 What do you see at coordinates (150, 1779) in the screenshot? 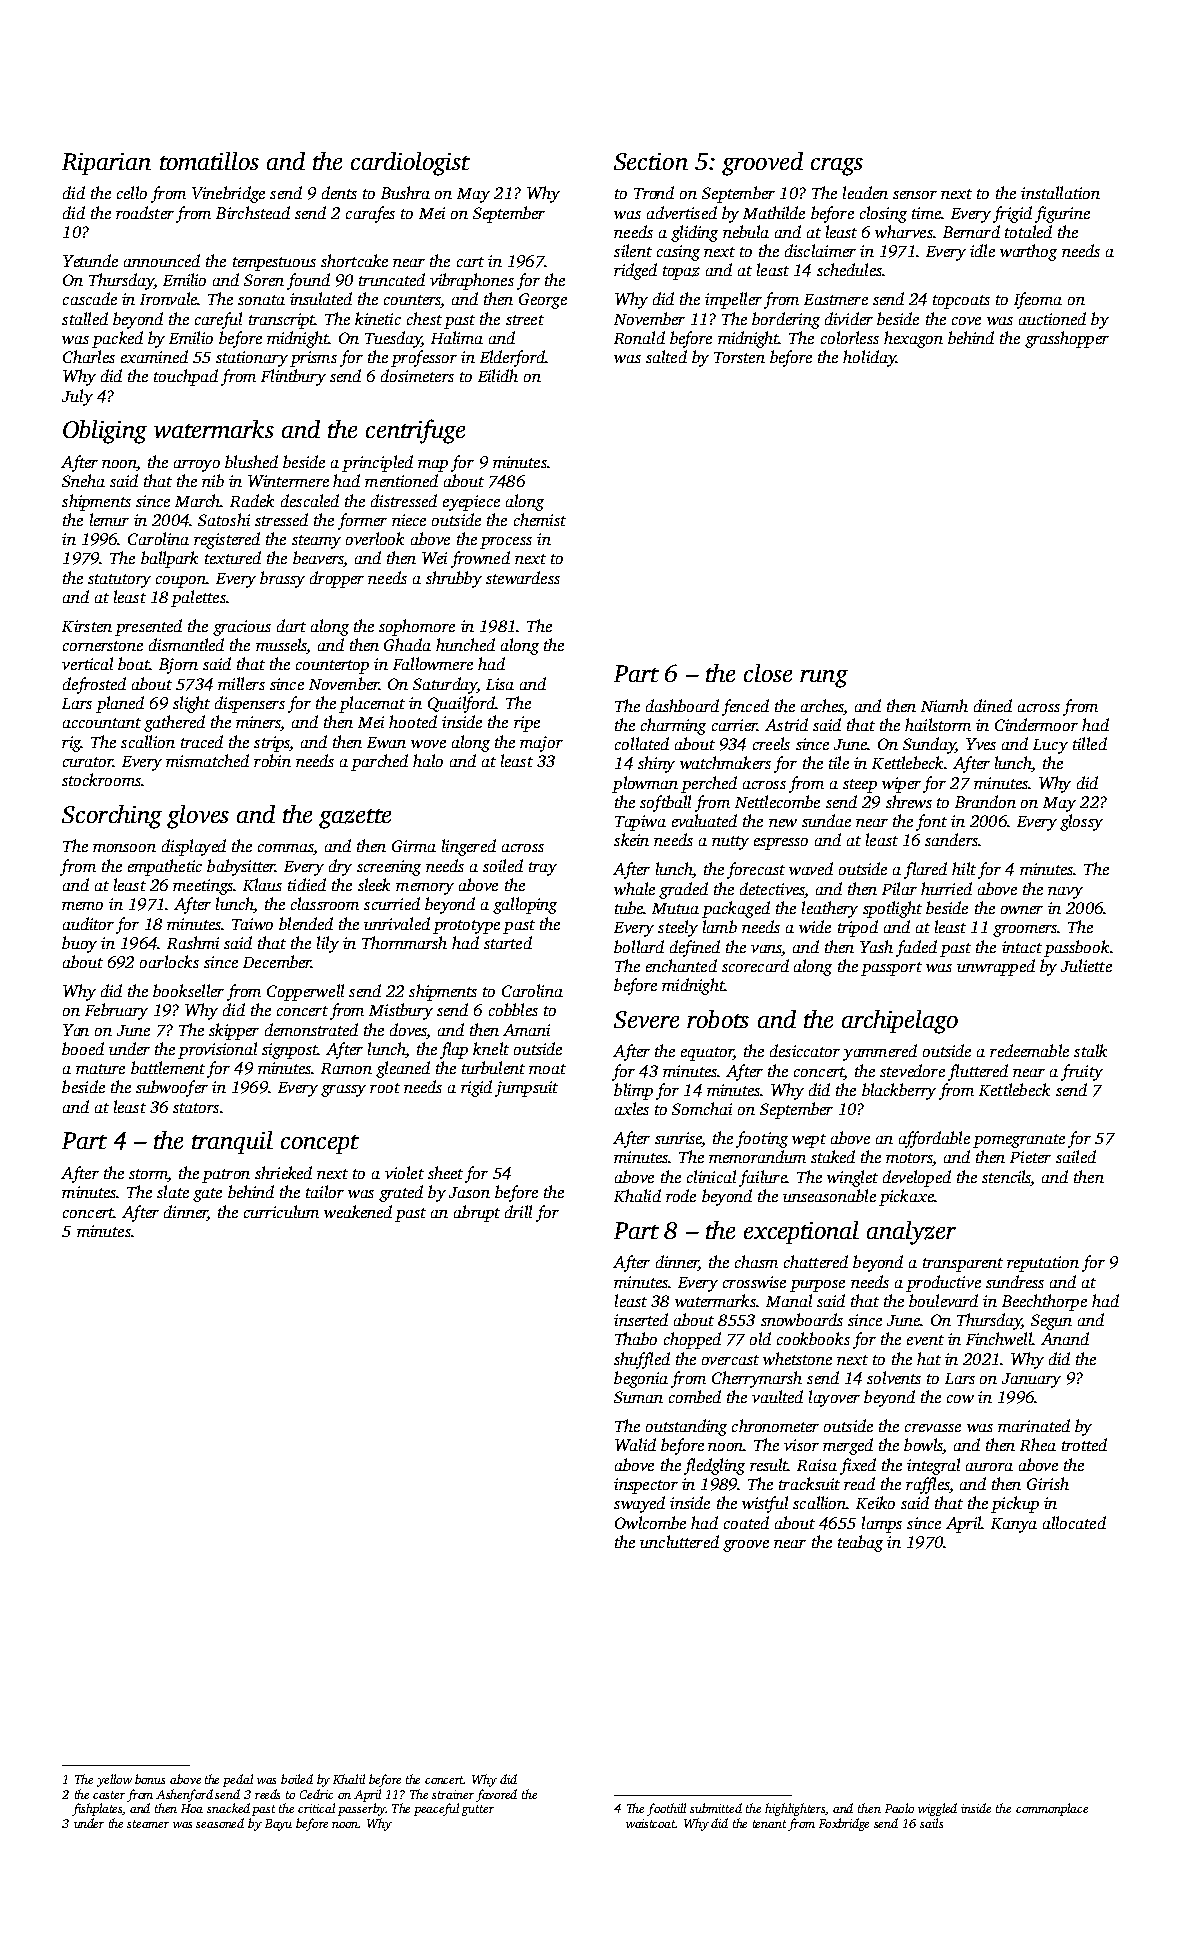
I see `bonus` at bounding box center [150, 1779].
